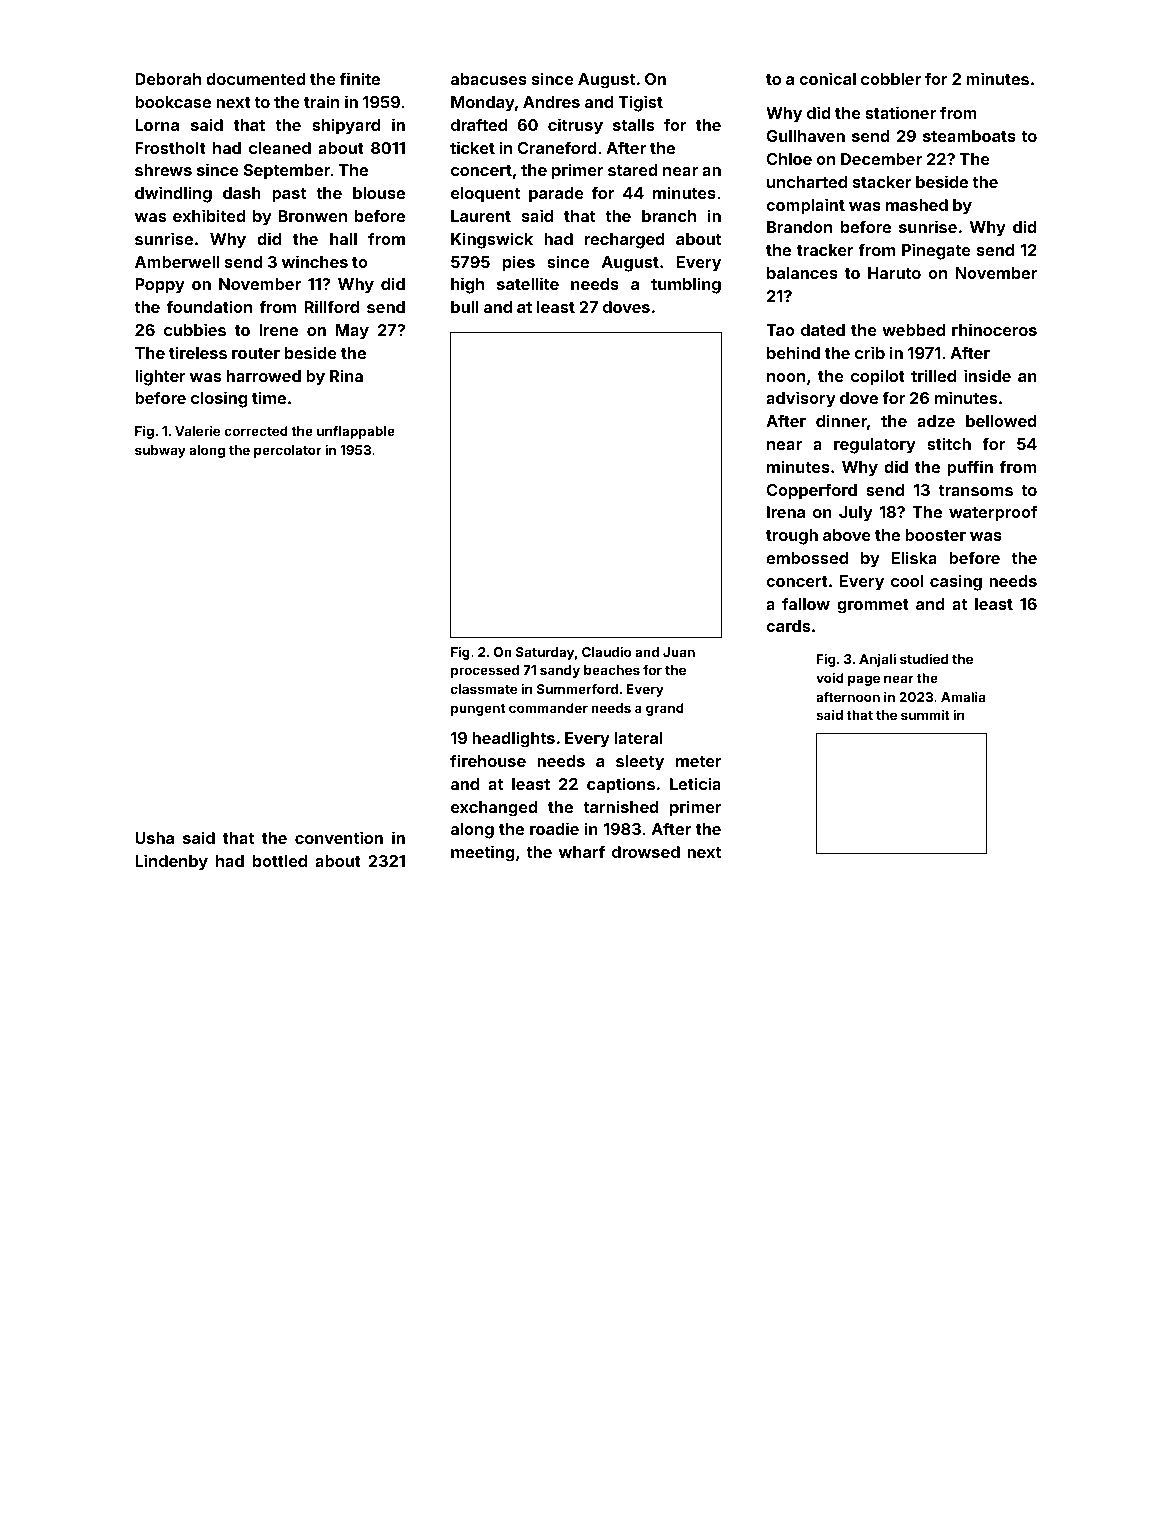 The image size is (1172, 1517). Describe the element at coordinates (686, 285) in the page. I see `tumbling` at that location.
